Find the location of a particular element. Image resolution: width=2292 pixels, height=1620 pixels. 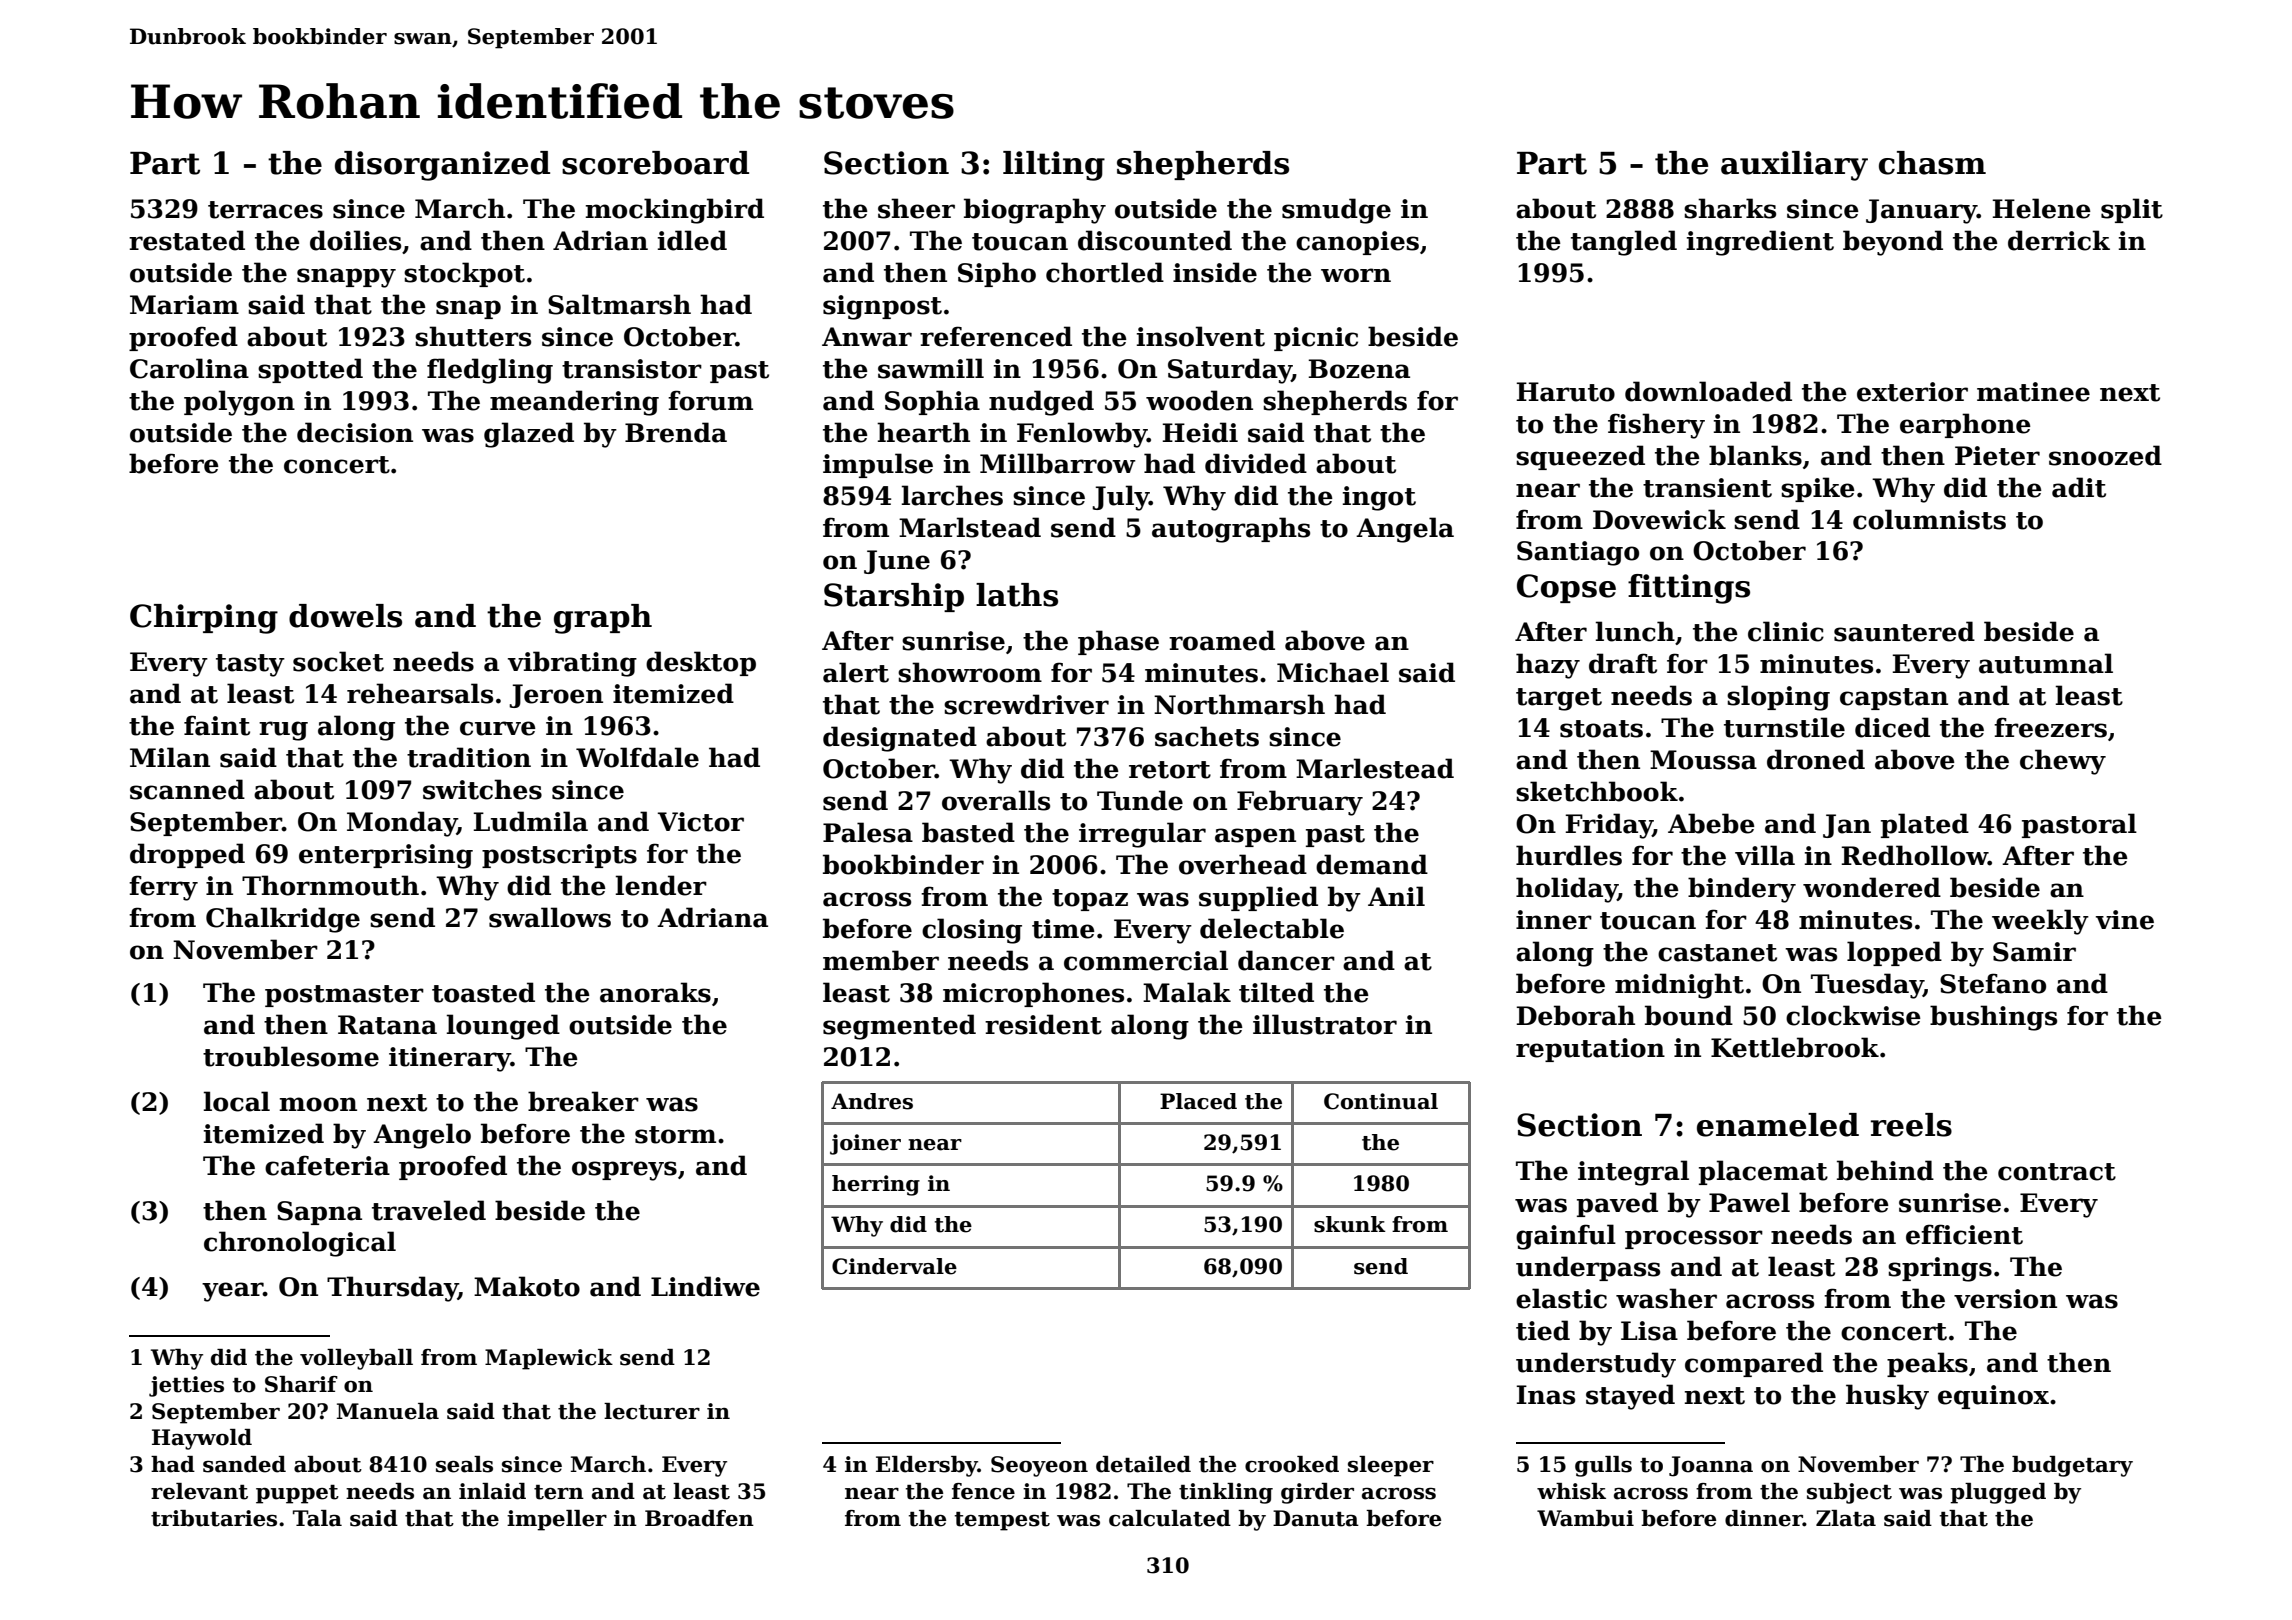

relevant is located at coordinates (199, 1491).
